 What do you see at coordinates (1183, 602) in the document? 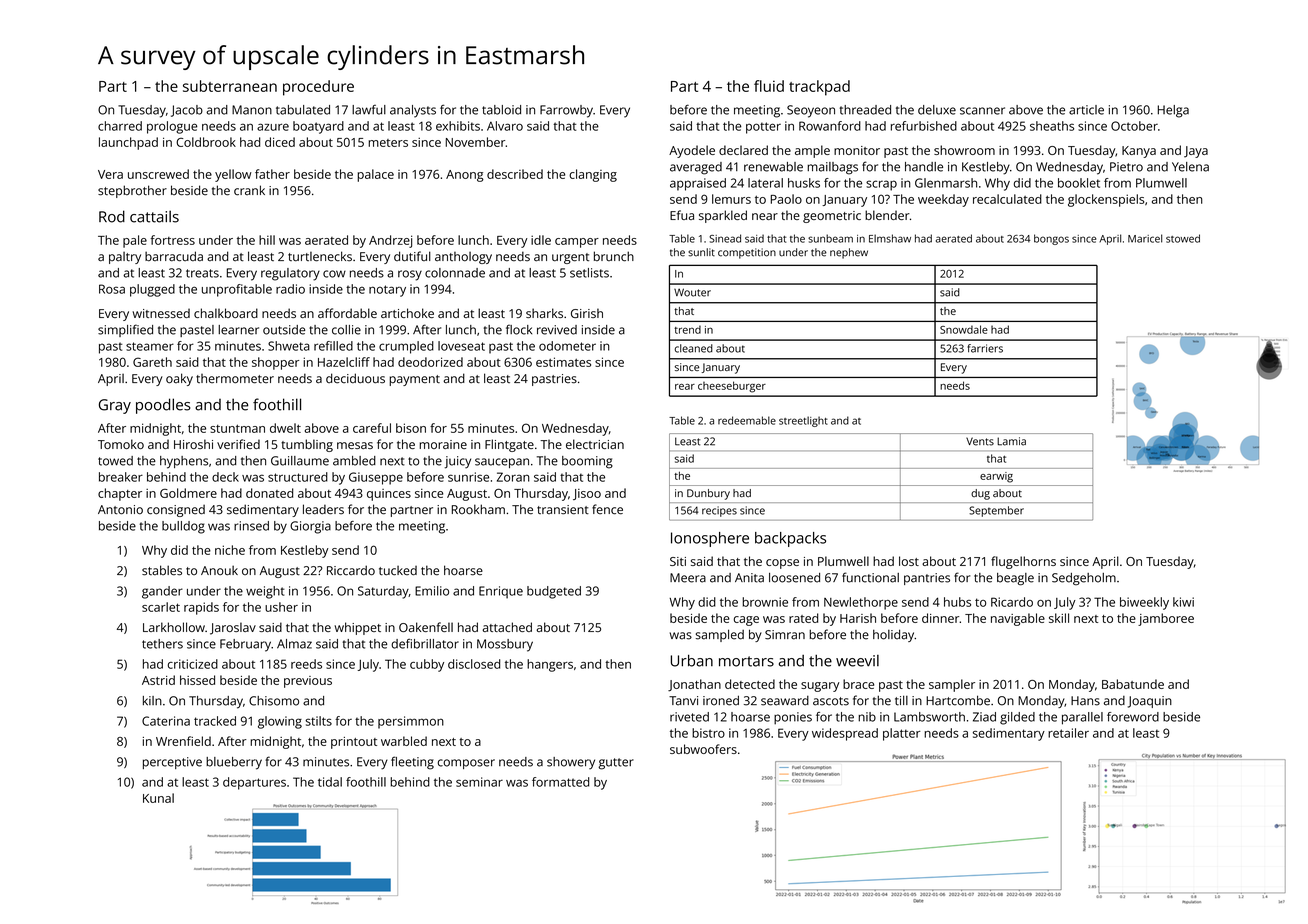
I see `kiwi` at bounding box center [1183, 602].
